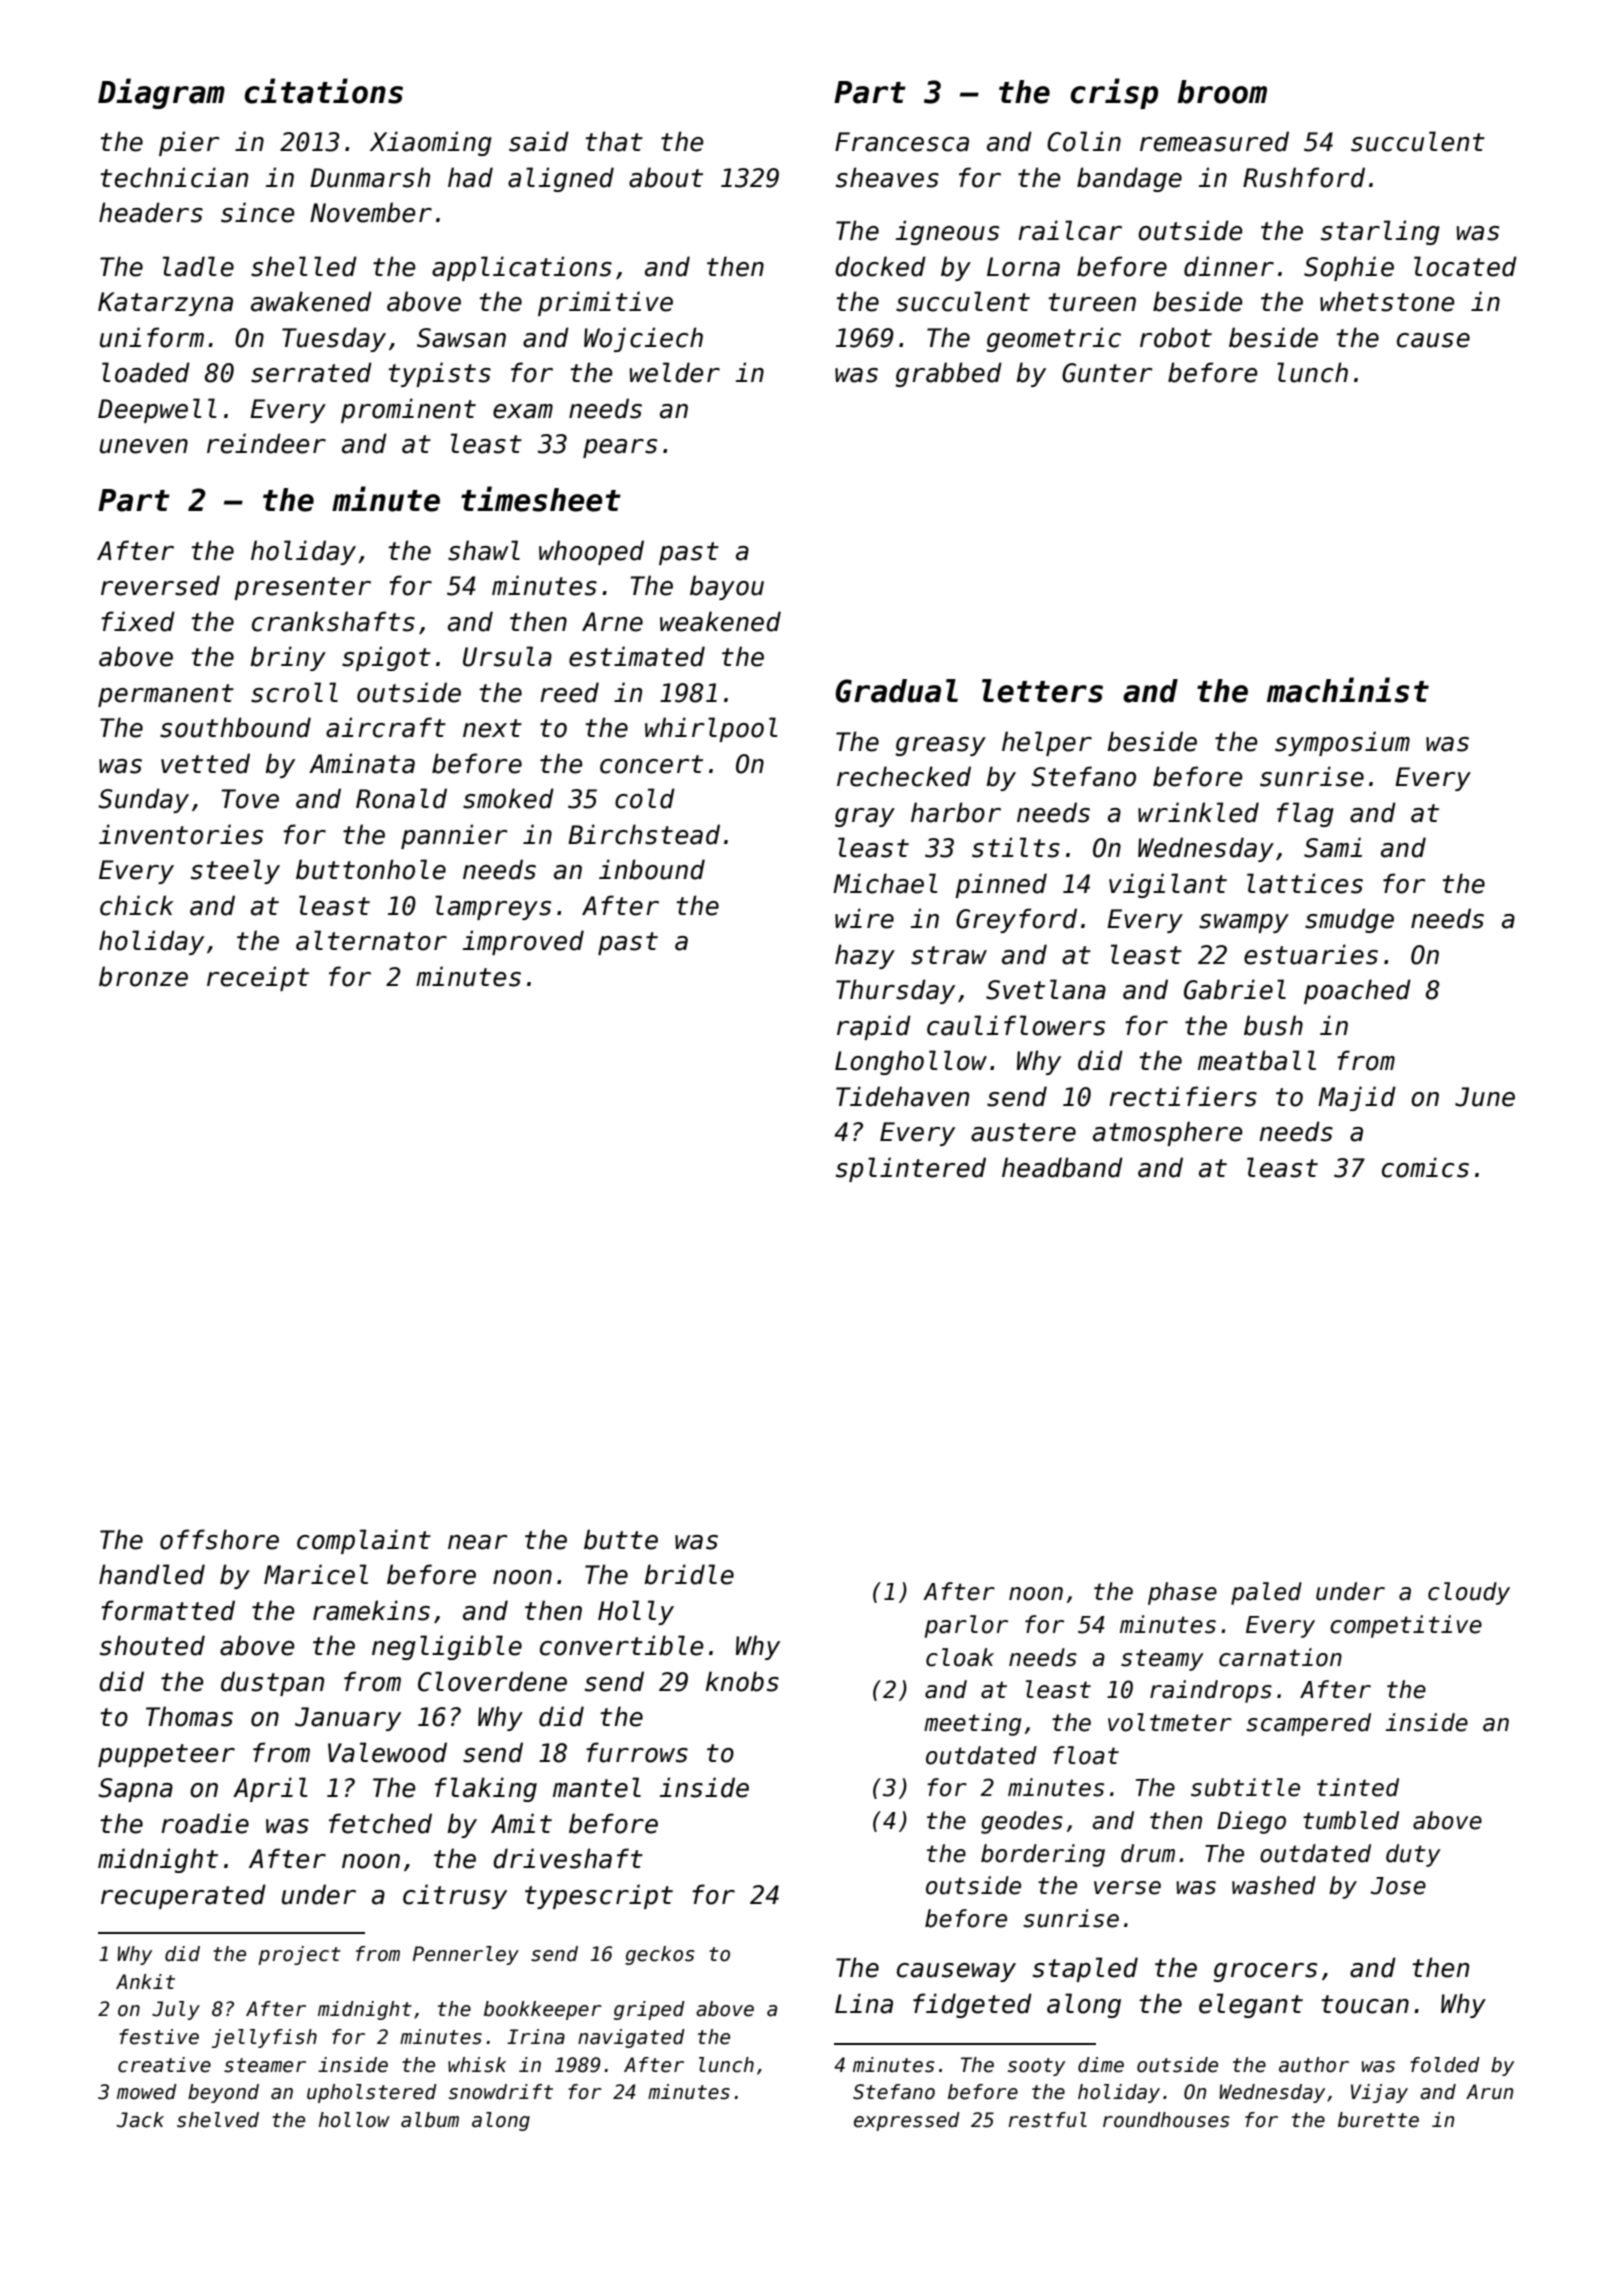 The image size is (1620, 2292). I want to click on butte, so click(621, 1539).
